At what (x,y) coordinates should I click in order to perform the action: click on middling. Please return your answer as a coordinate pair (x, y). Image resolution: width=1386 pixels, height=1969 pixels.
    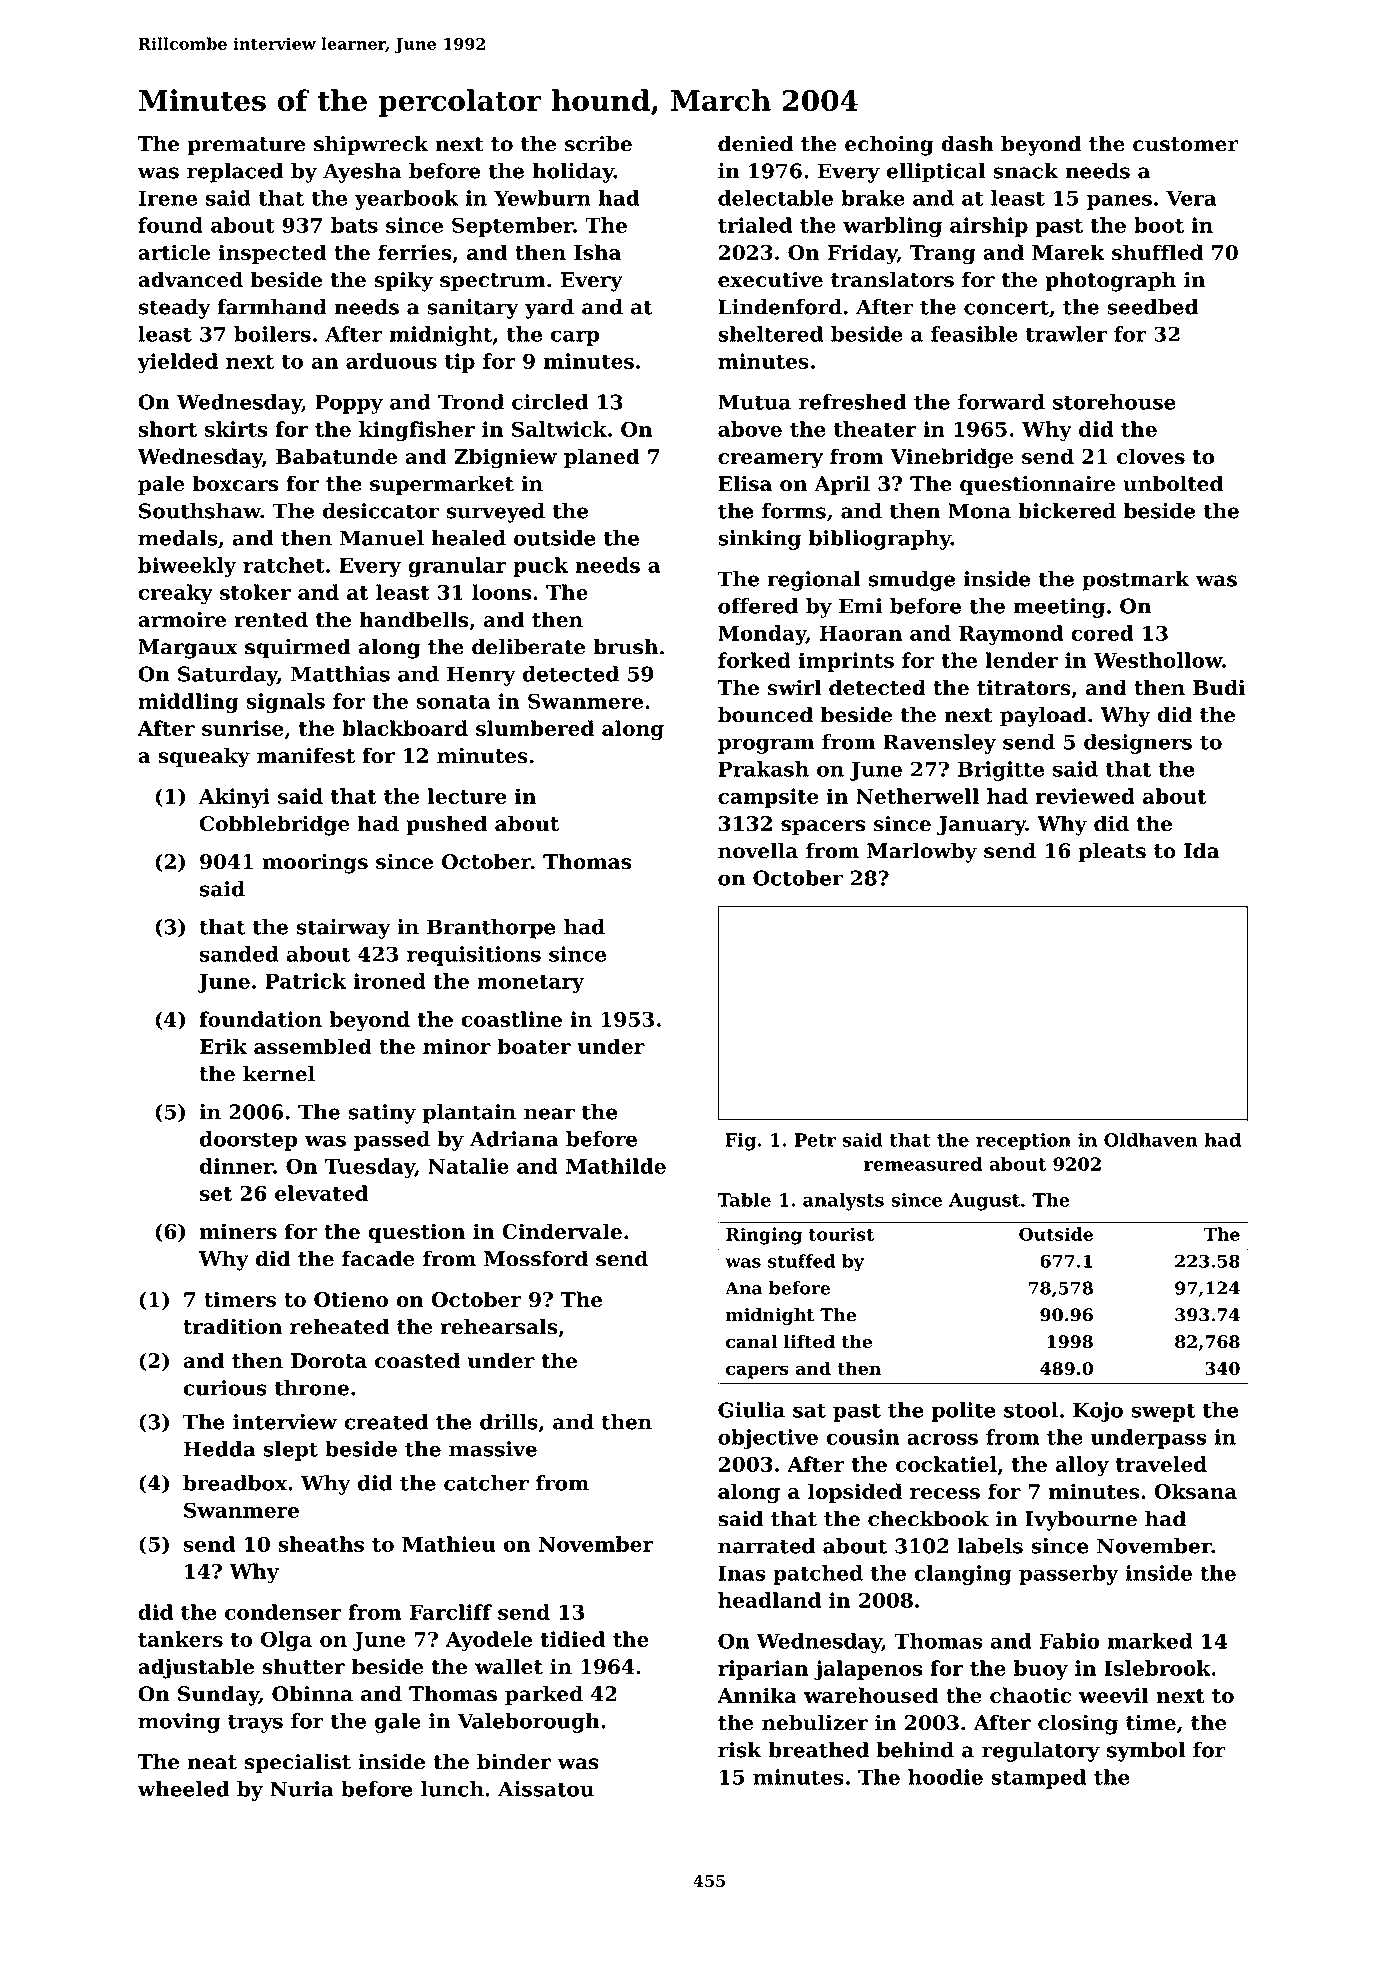
    Looking at the image, I should click on (188, 703).
